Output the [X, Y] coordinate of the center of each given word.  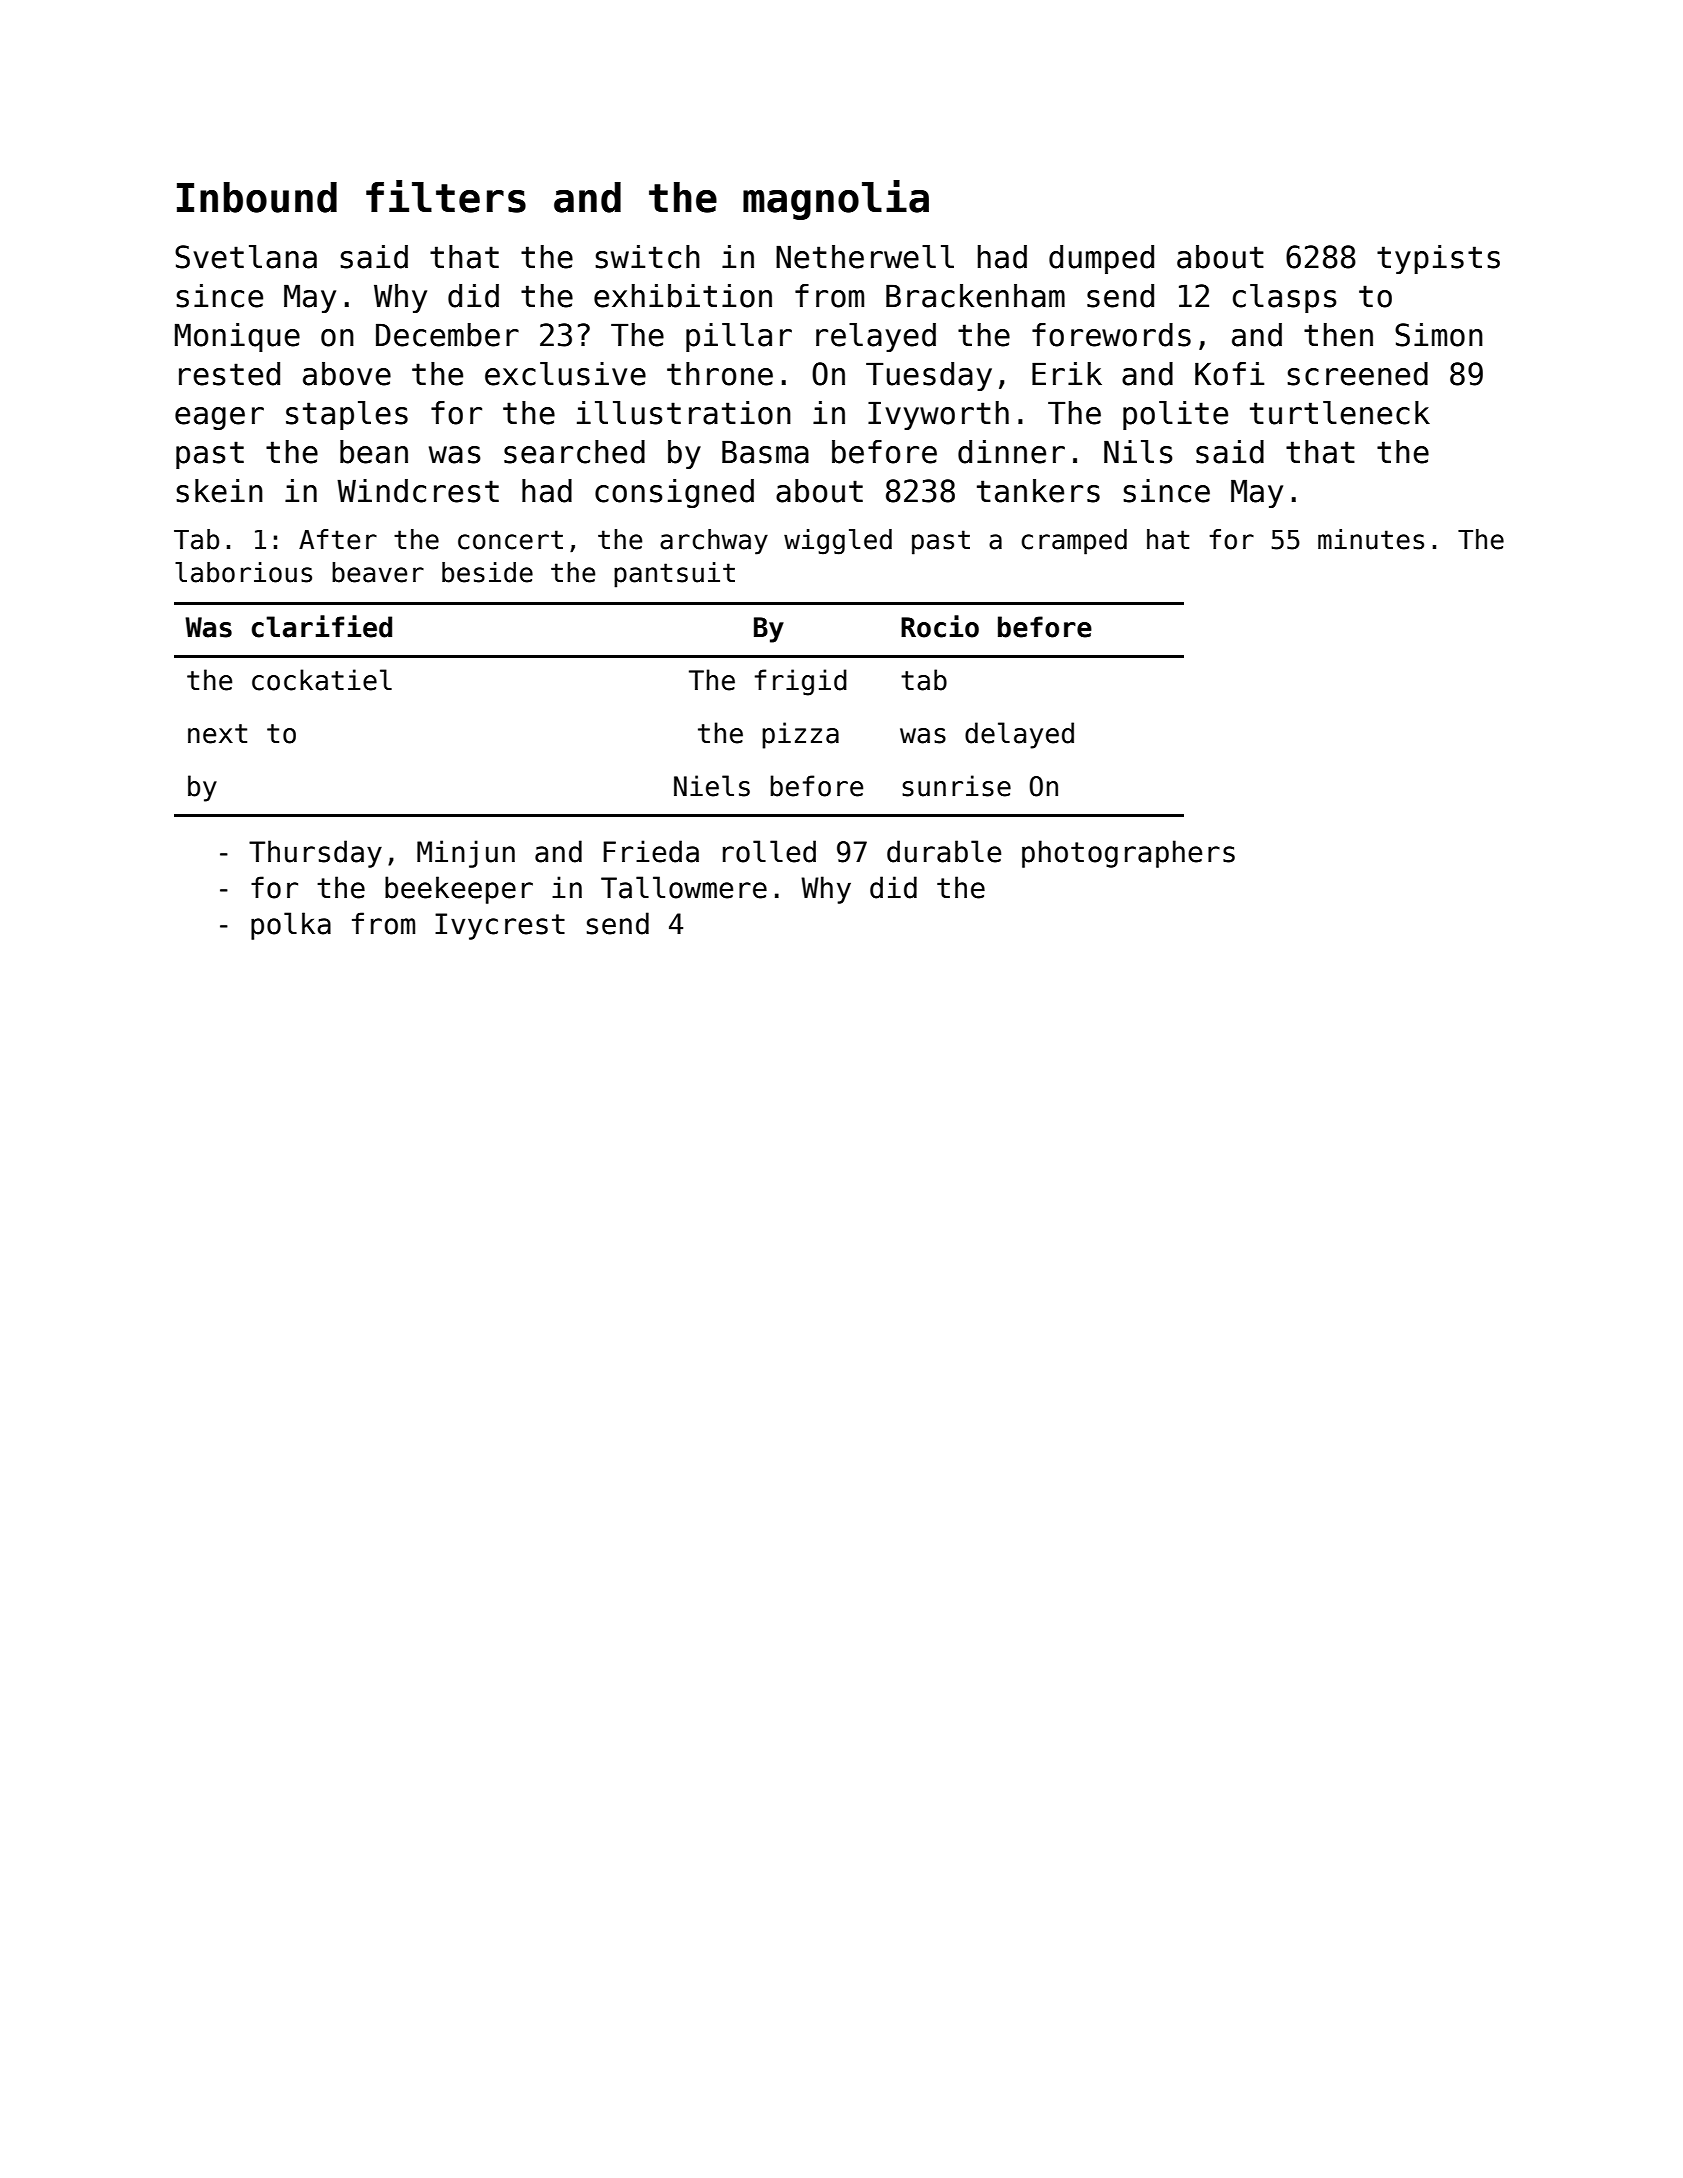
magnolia [836, 200]
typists [1438, 259]
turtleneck [1340, 413]
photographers [1128, 854]
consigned [674, 493]
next [217, 734]
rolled [769, 851]
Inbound [257, 197]
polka [291, 926]
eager [219, 418]
